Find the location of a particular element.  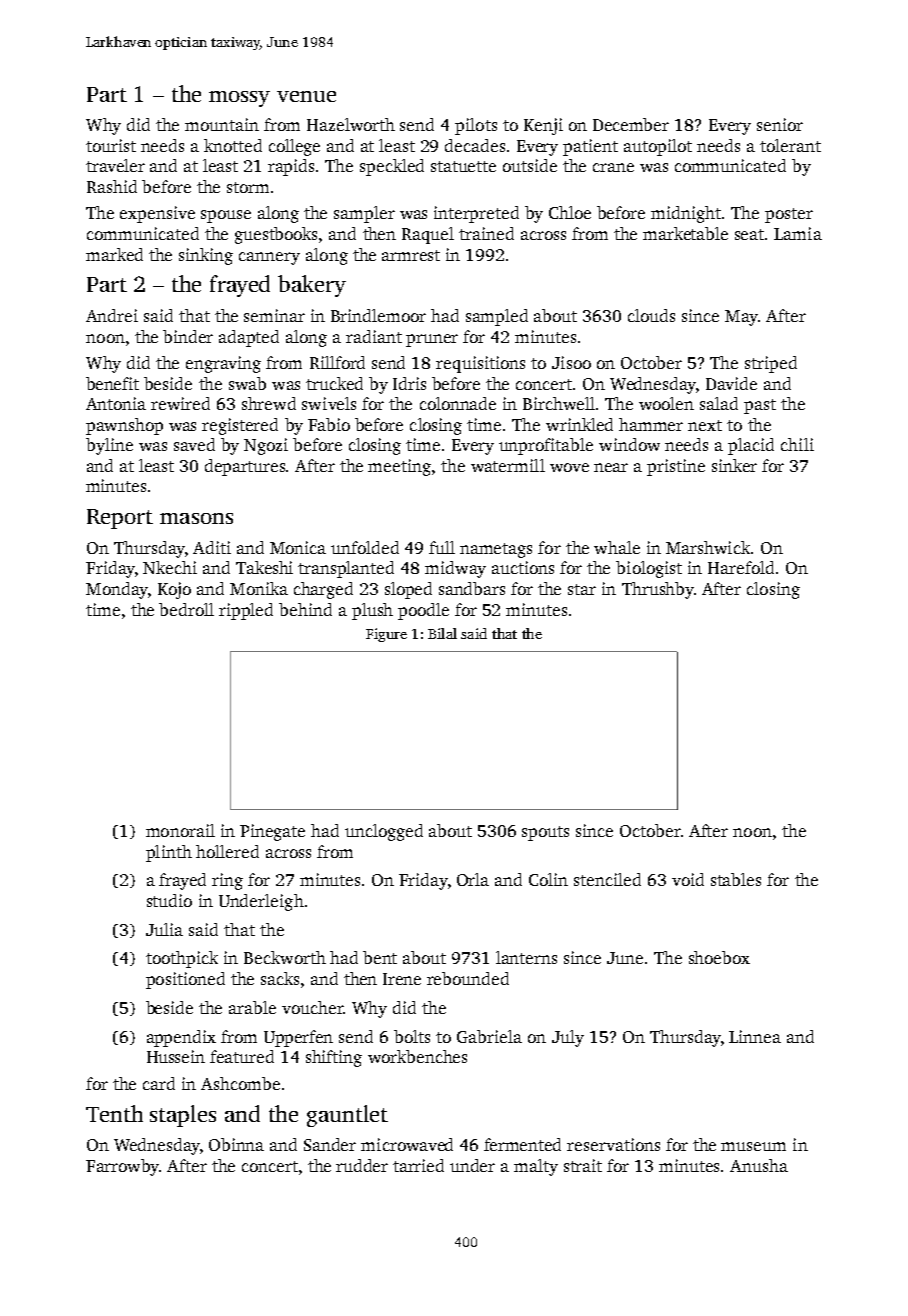

Linnea is located at coordinates (755, 1036).
